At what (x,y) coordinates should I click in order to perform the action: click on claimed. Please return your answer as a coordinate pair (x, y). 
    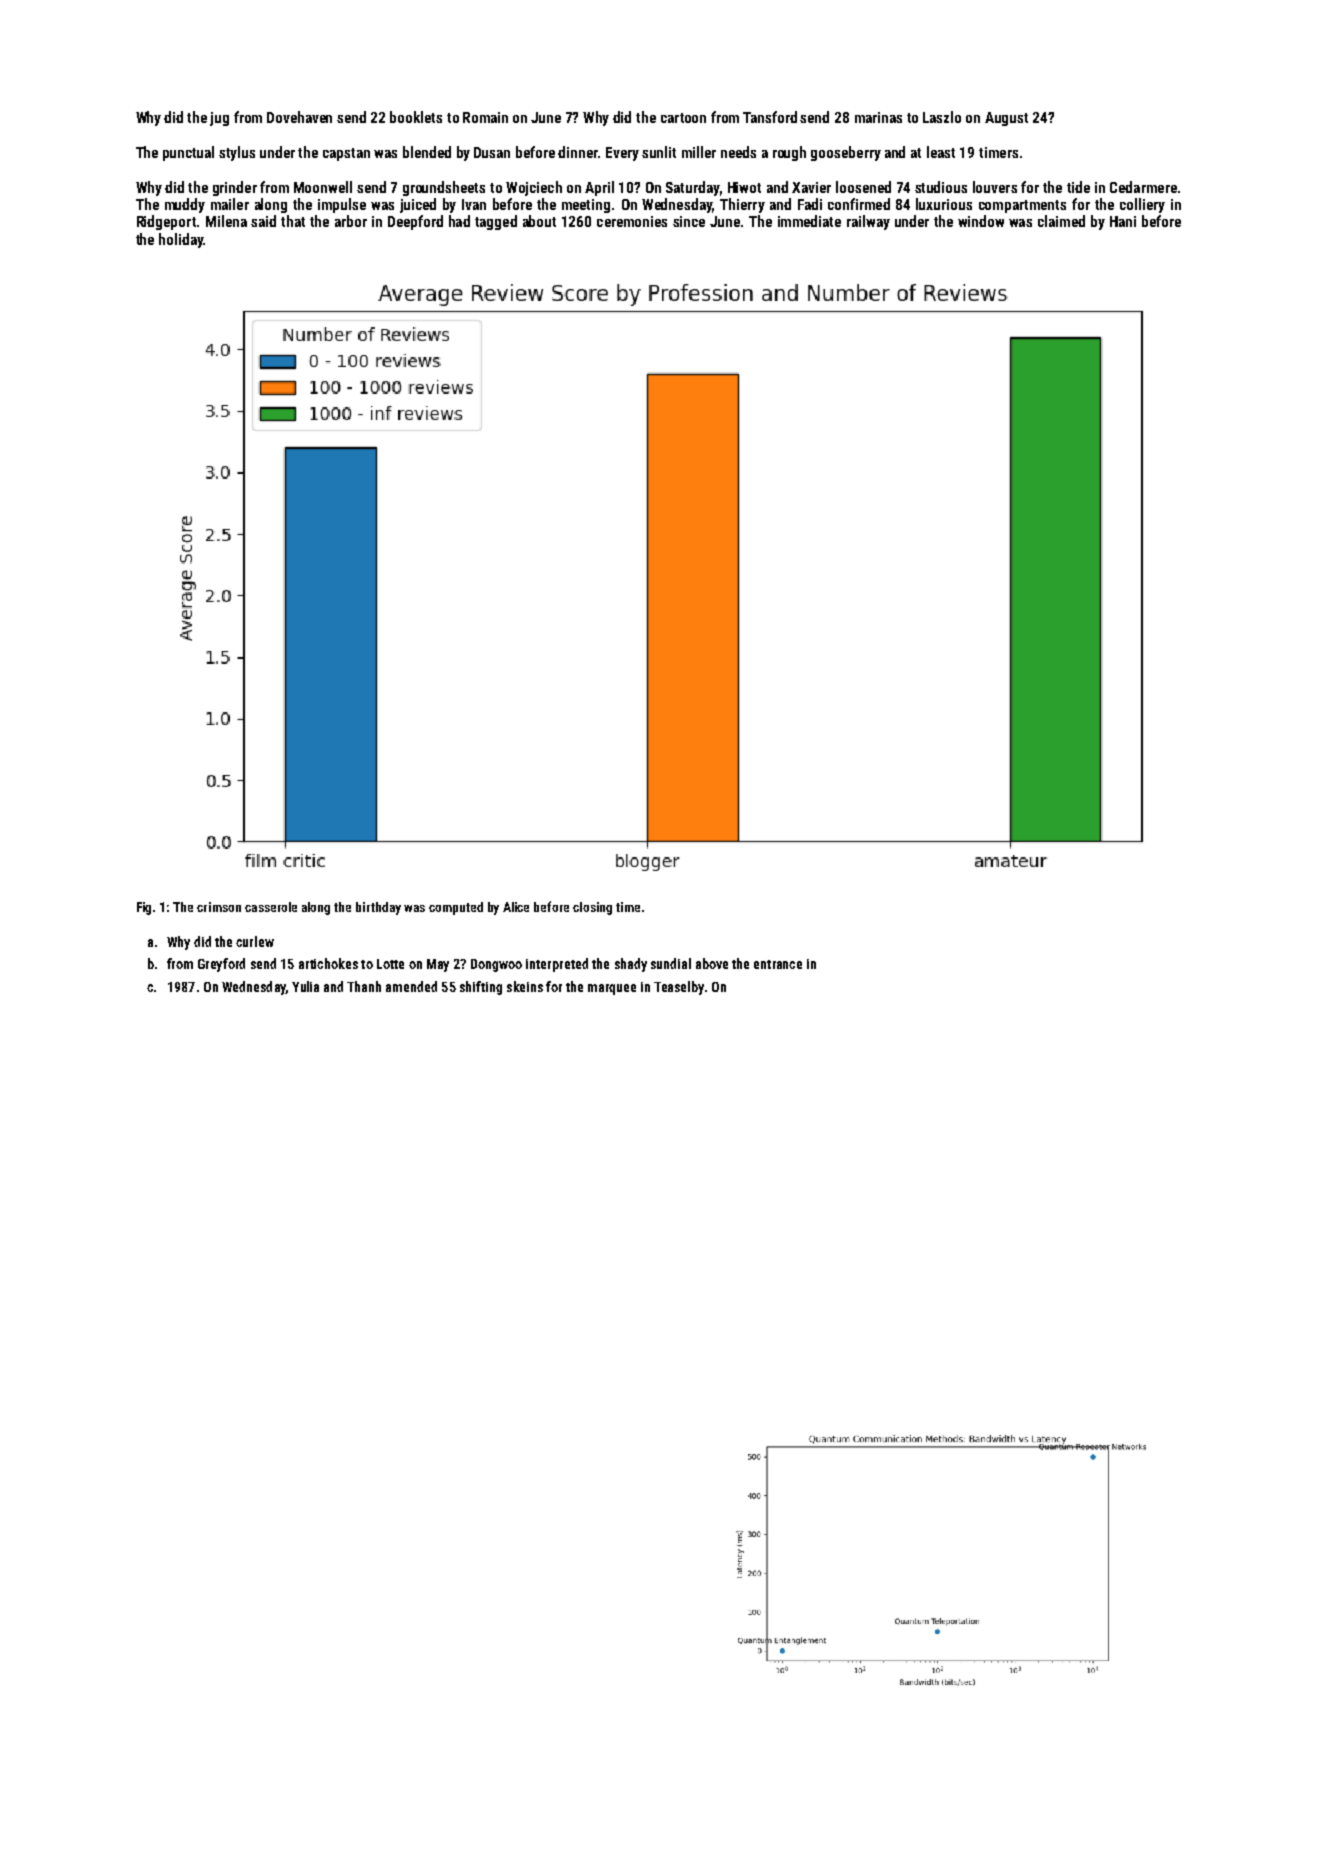
    Looking at the image, I should click on (1061, 221).
